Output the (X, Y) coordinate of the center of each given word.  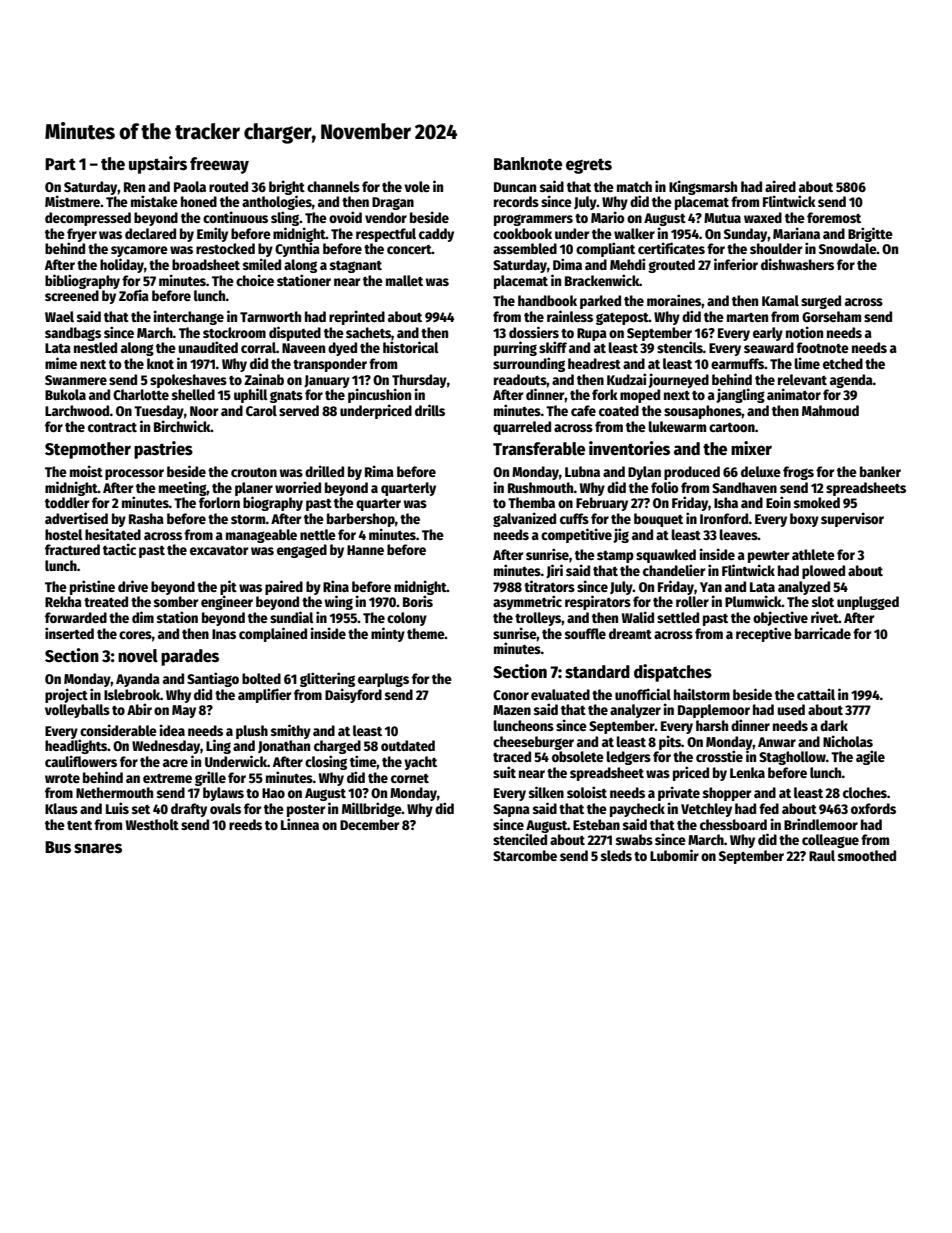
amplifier (264, 695)
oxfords (873, 808)
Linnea (300, 824)
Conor (511, 695)
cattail (816, 694)
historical (411, 347)
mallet (404, 280)
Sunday (746, 235)
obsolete (578, 756)
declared (150, 233)
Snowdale (848, 248)
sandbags (73, 334)
